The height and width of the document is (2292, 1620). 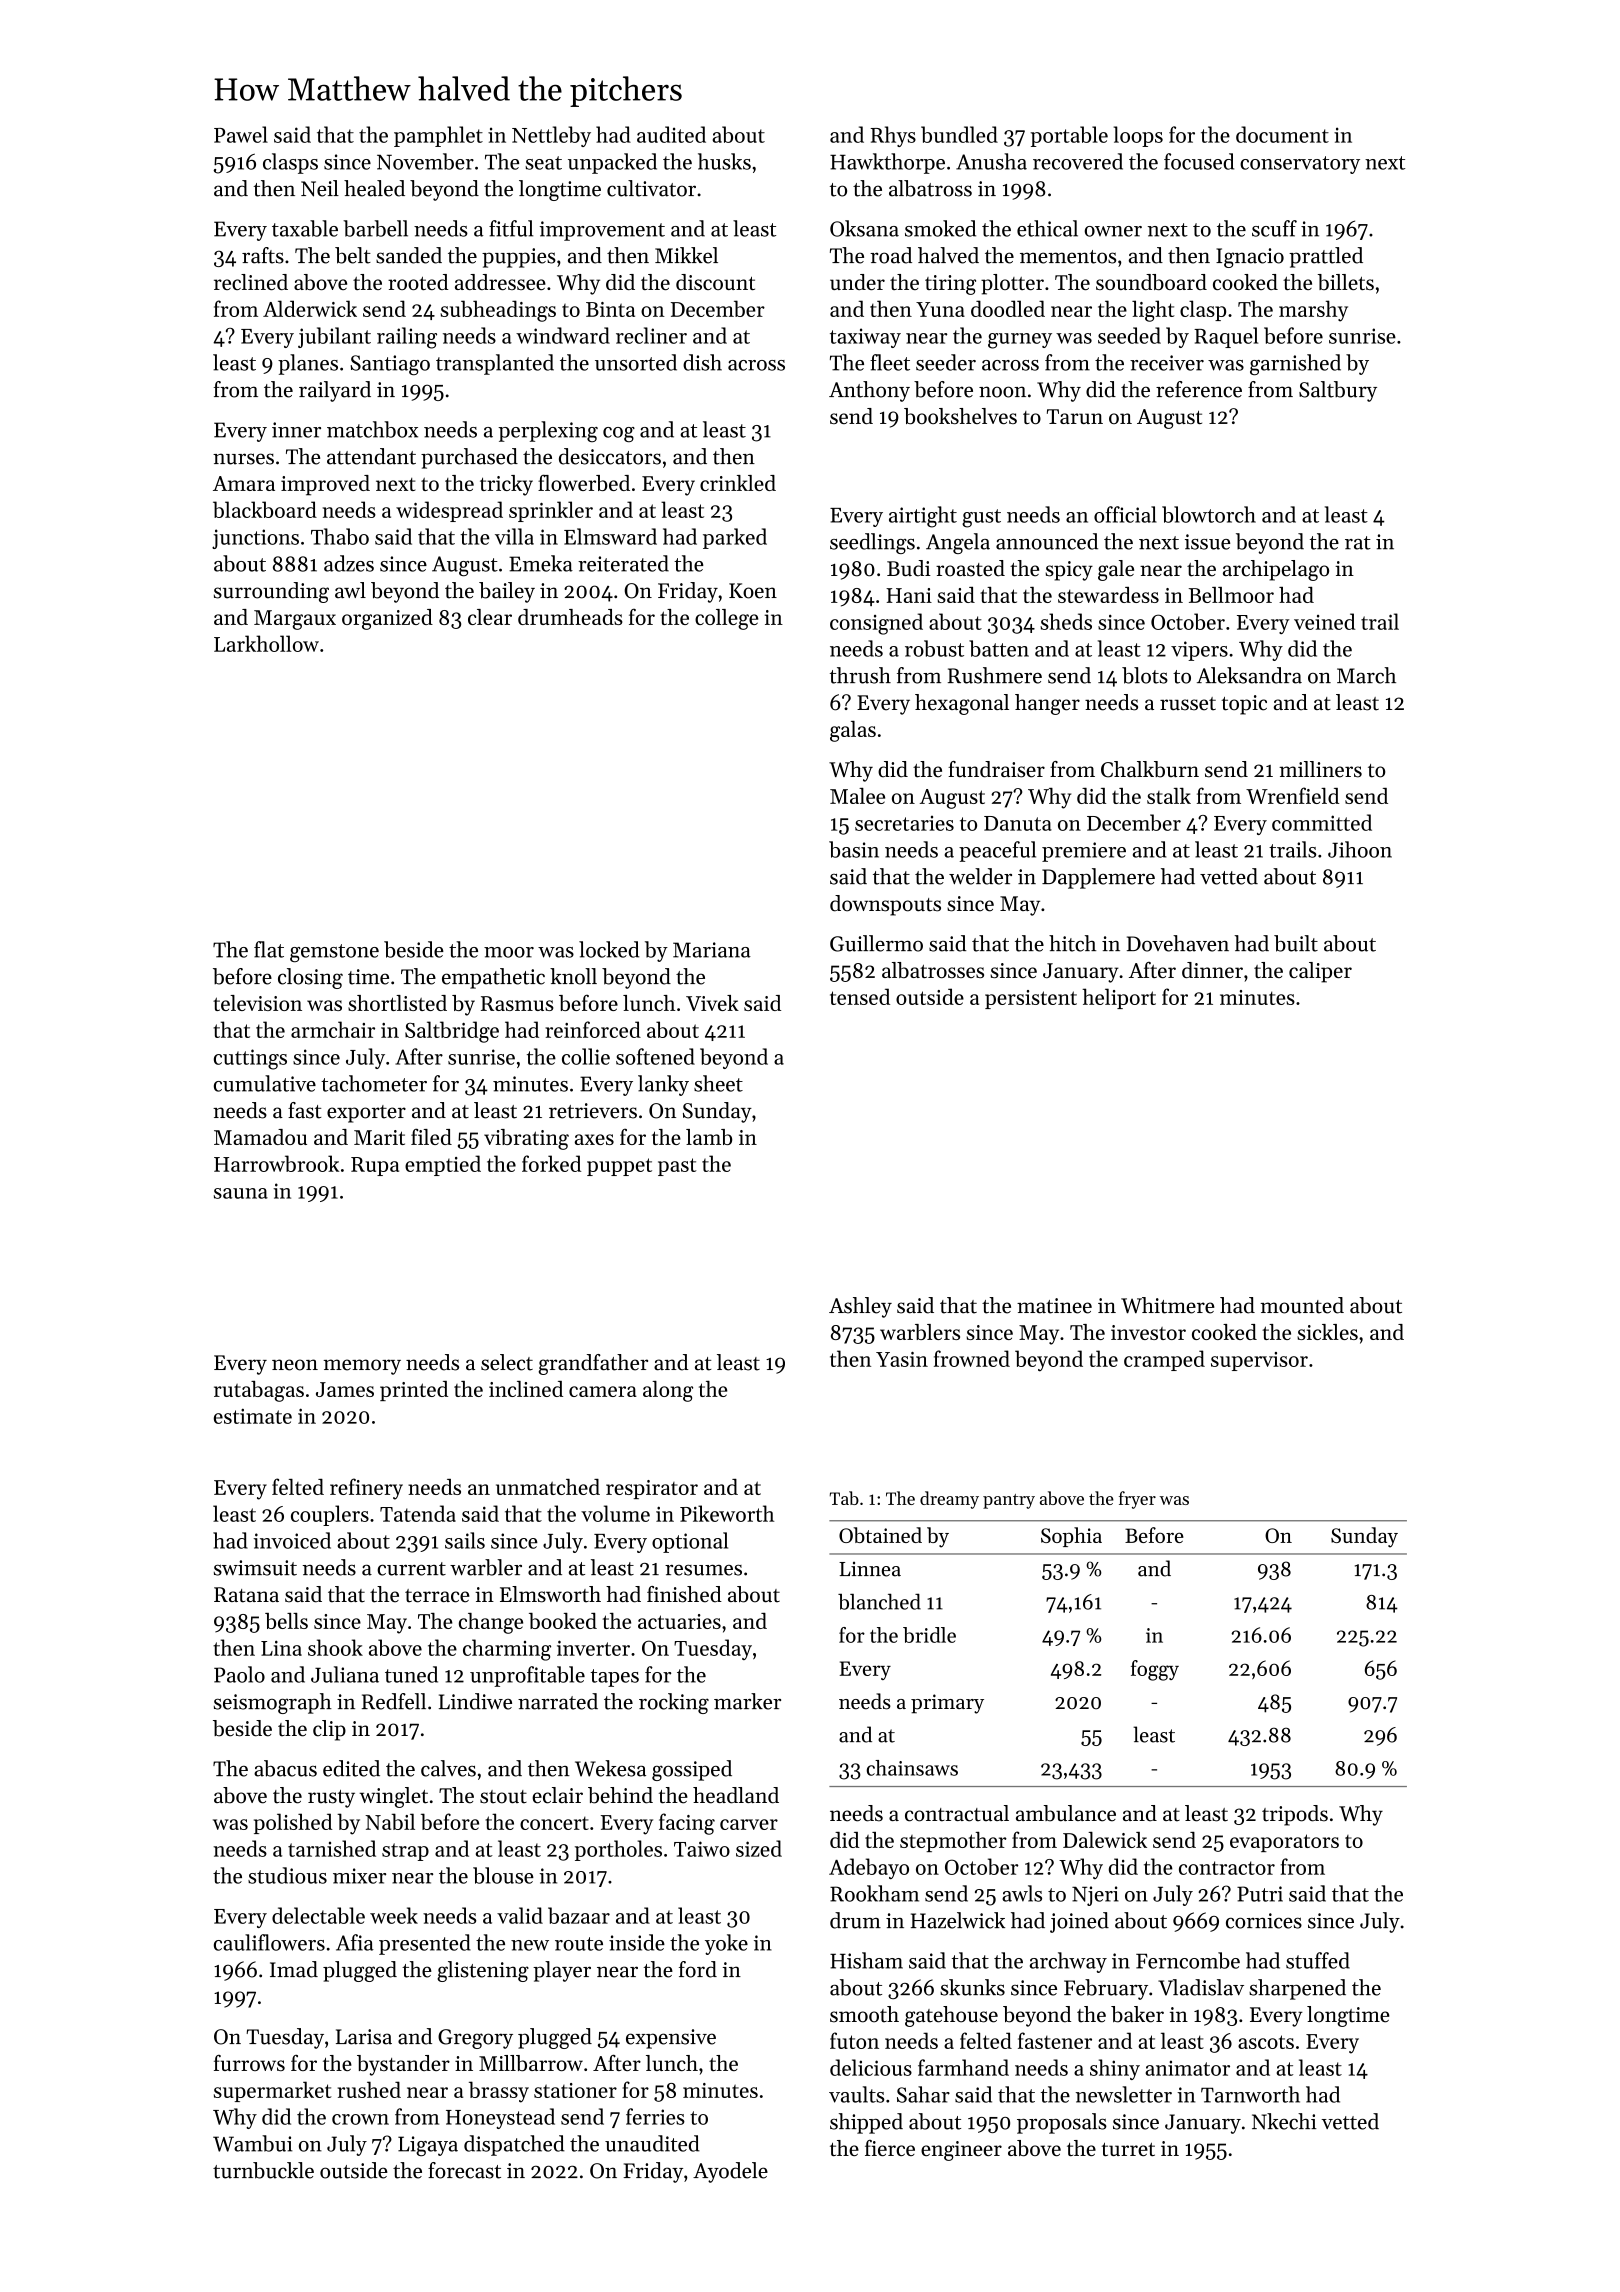 I want to click on heliport, so click(x=1119, y=998).
